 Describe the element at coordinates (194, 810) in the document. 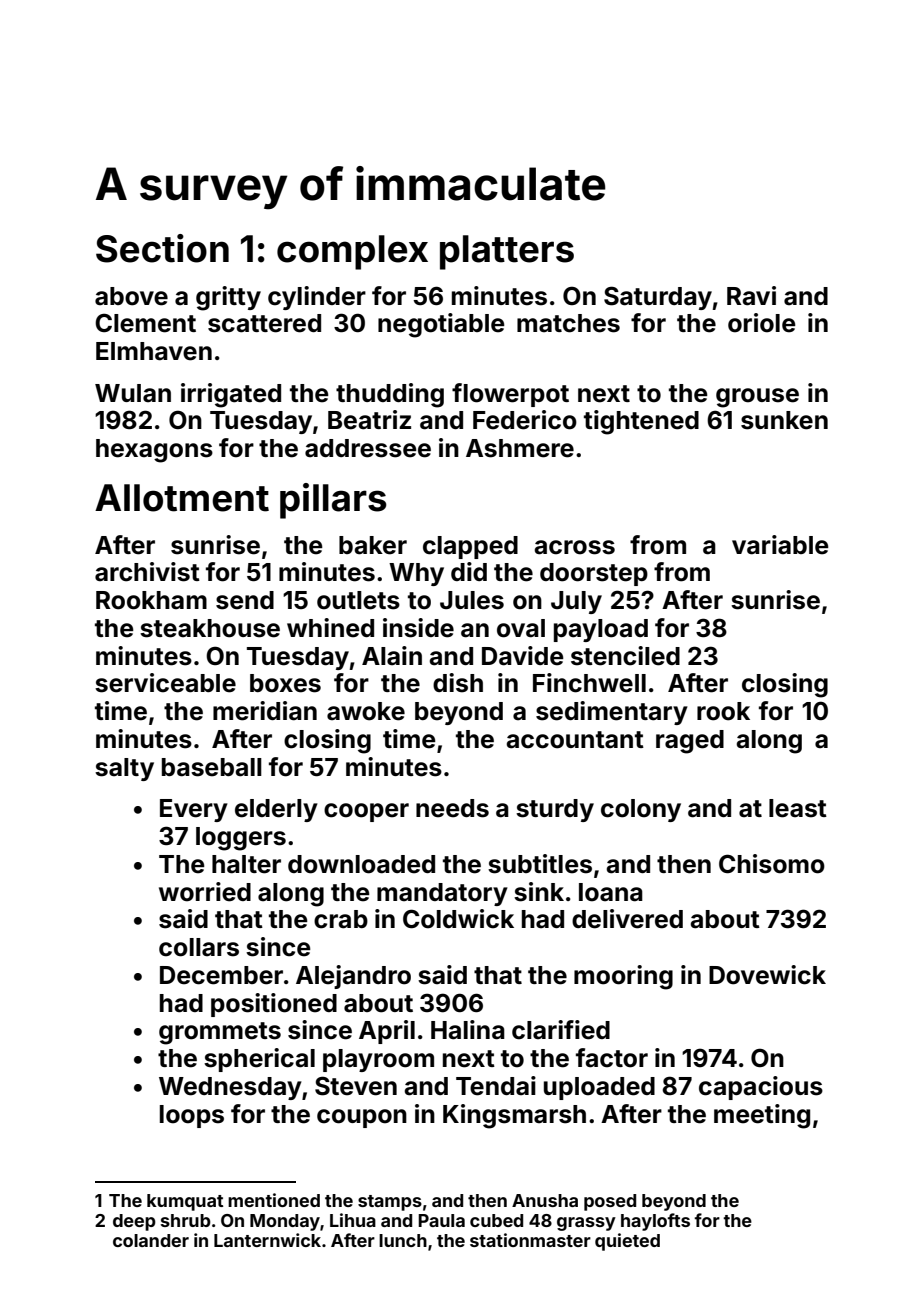

I see `Every` at that location.
